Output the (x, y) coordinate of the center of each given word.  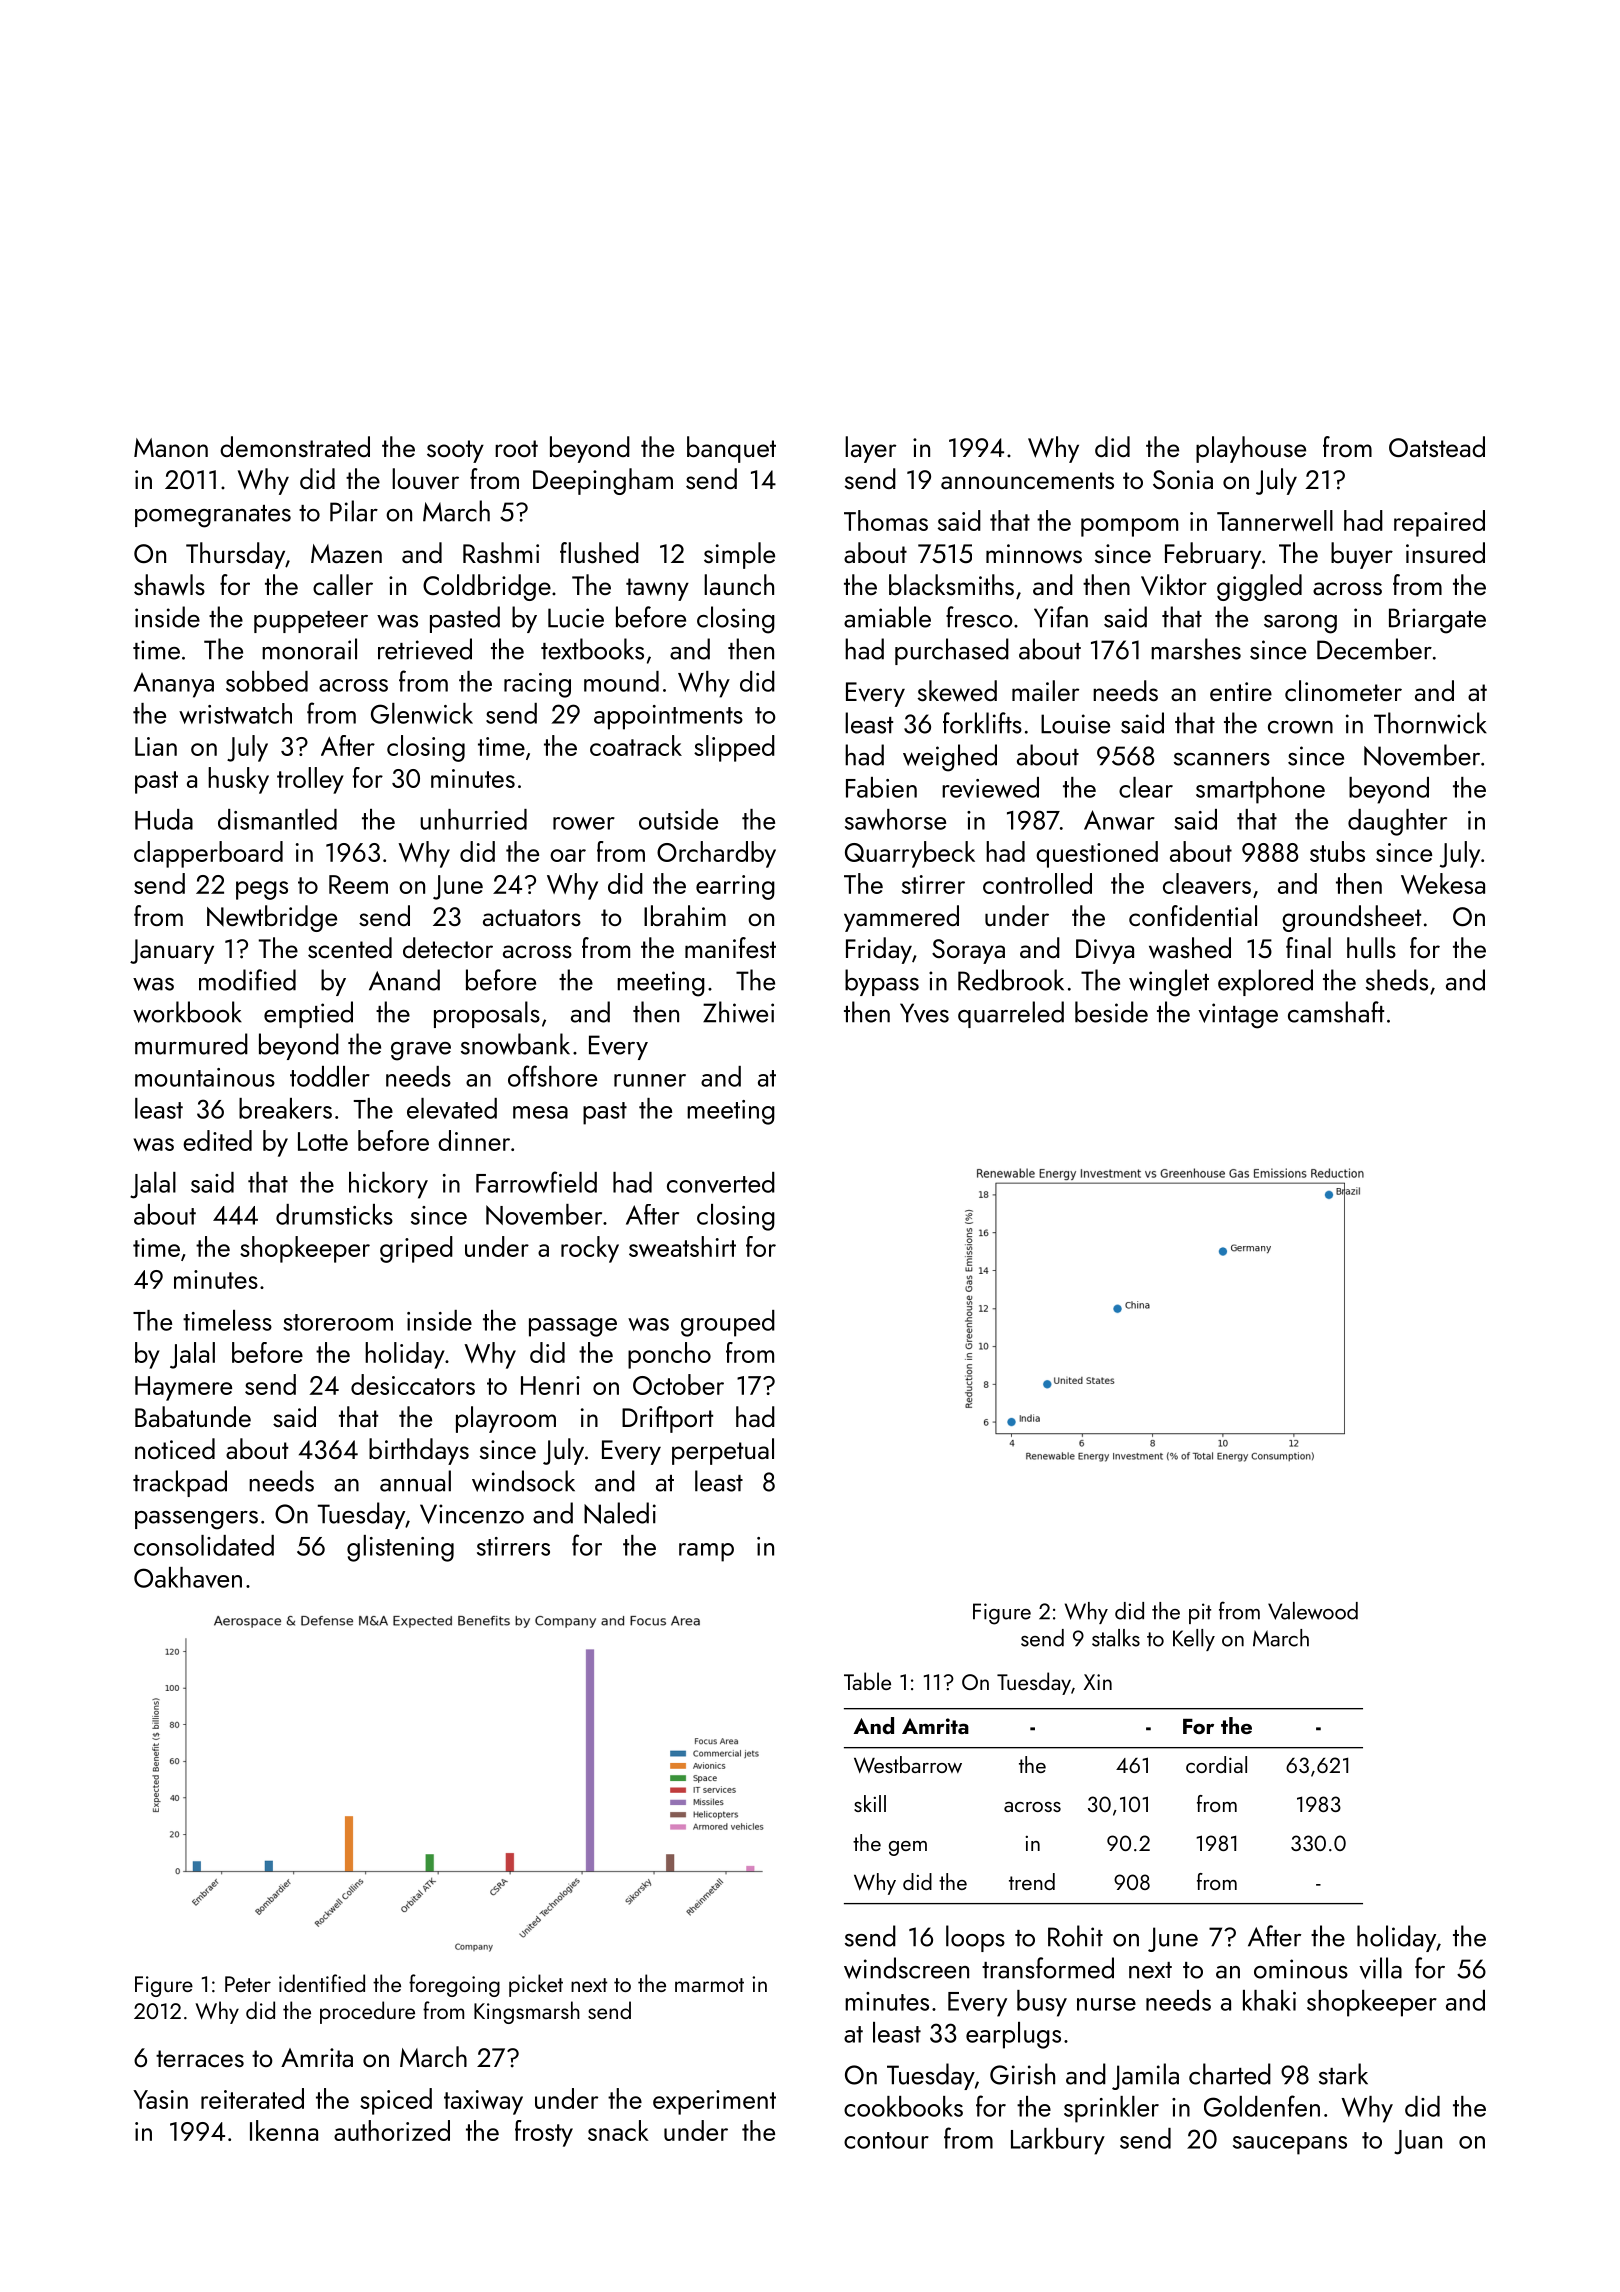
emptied (308, 1014)
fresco (979, 617)
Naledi (620, 1513)
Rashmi (501, 552)
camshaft (1336, 1012)
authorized (392, 2130)
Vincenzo (472, 1514)
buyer (1362, 555)
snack (618, 2130)
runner (650, 1080)
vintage (1238, 1016)
